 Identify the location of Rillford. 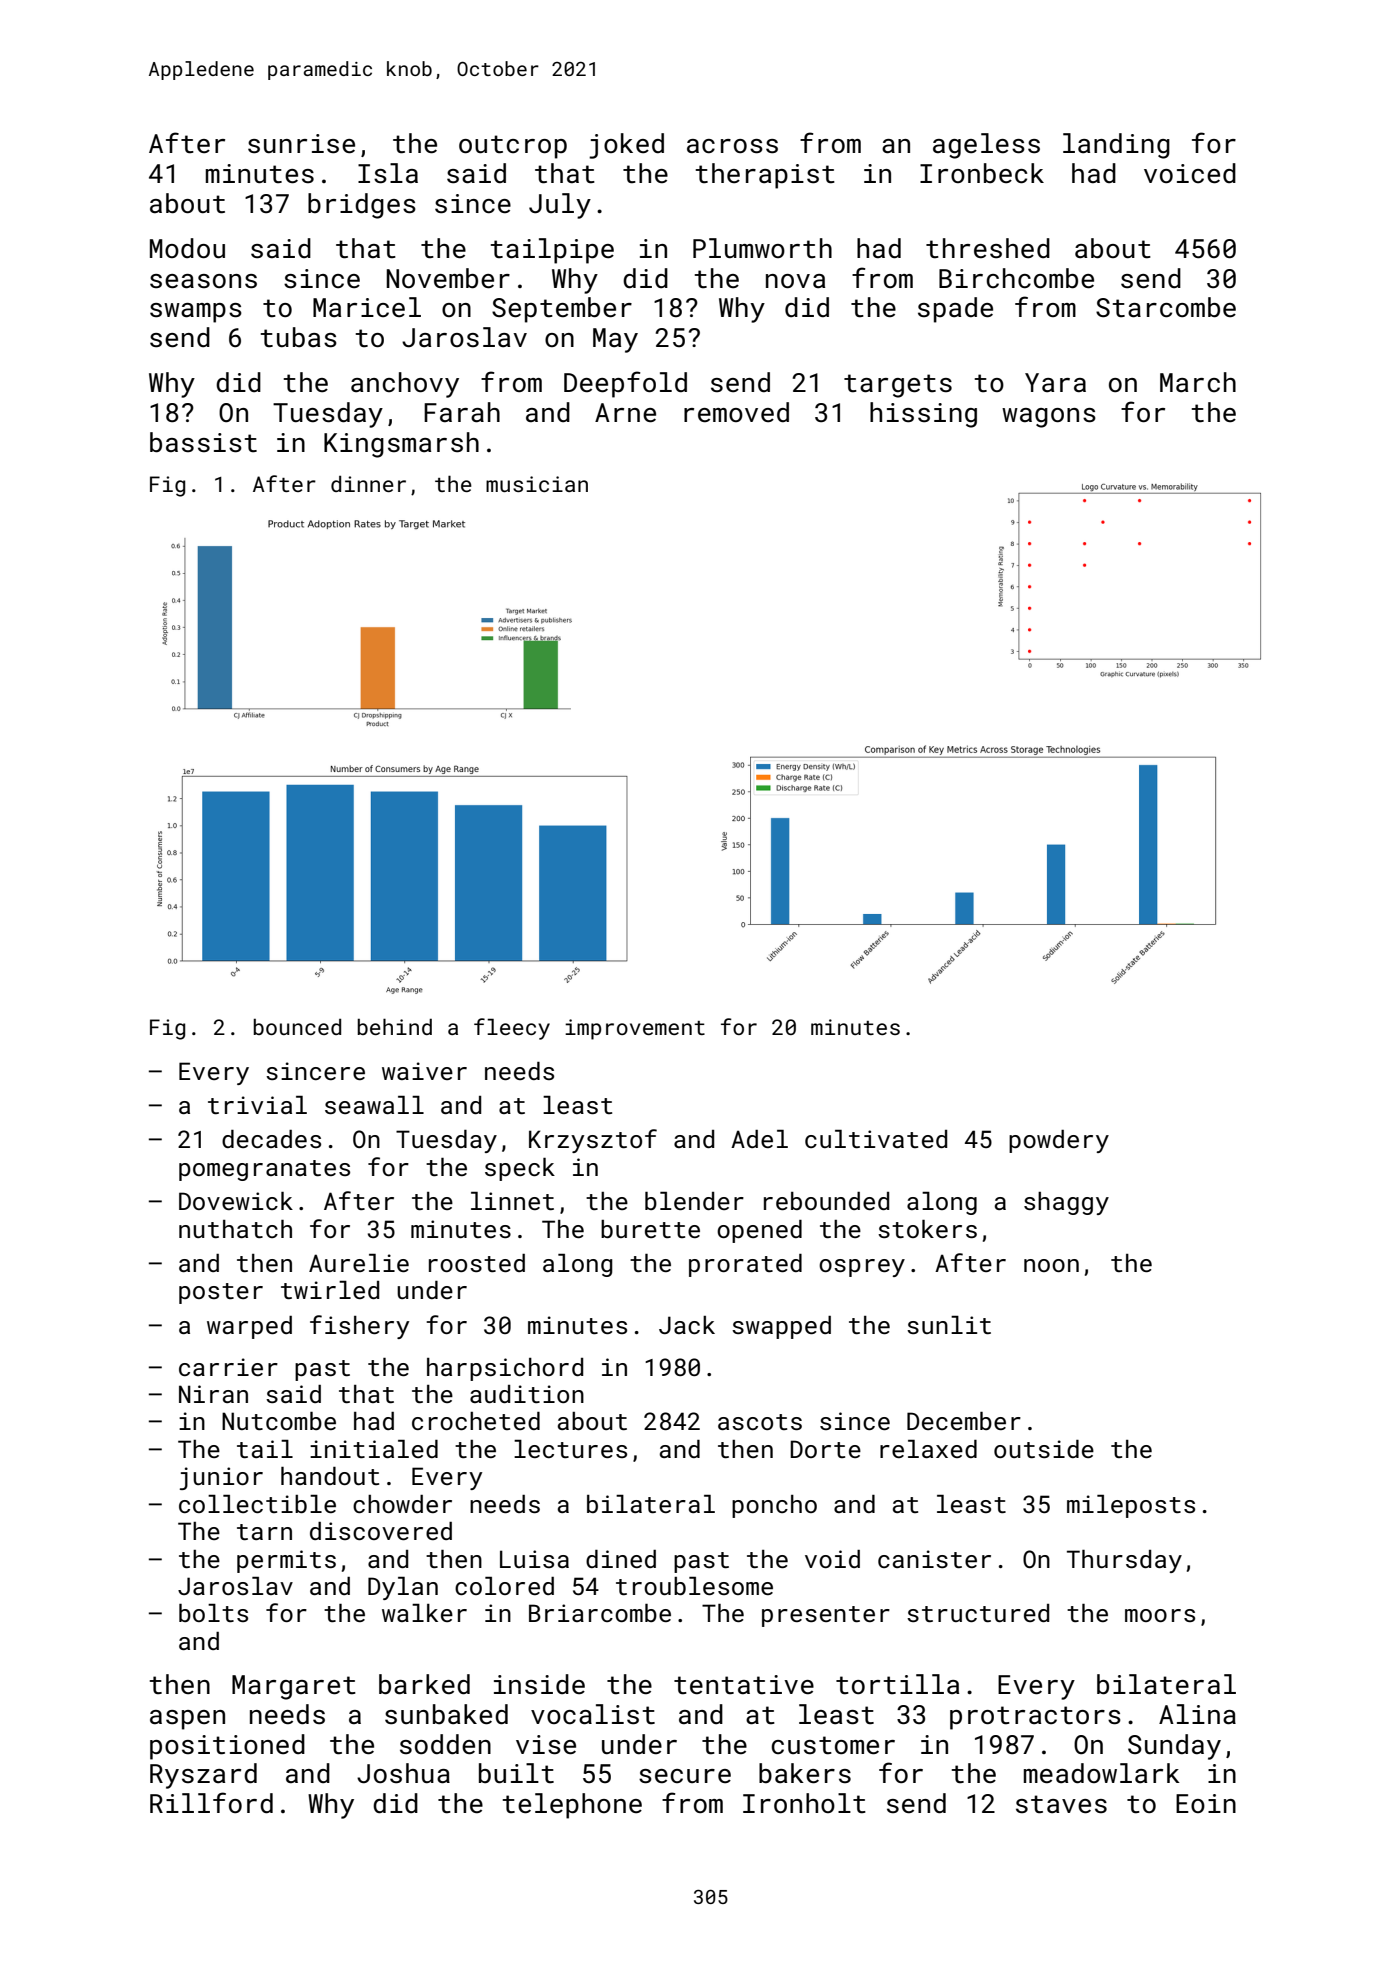
(211, 1803).
